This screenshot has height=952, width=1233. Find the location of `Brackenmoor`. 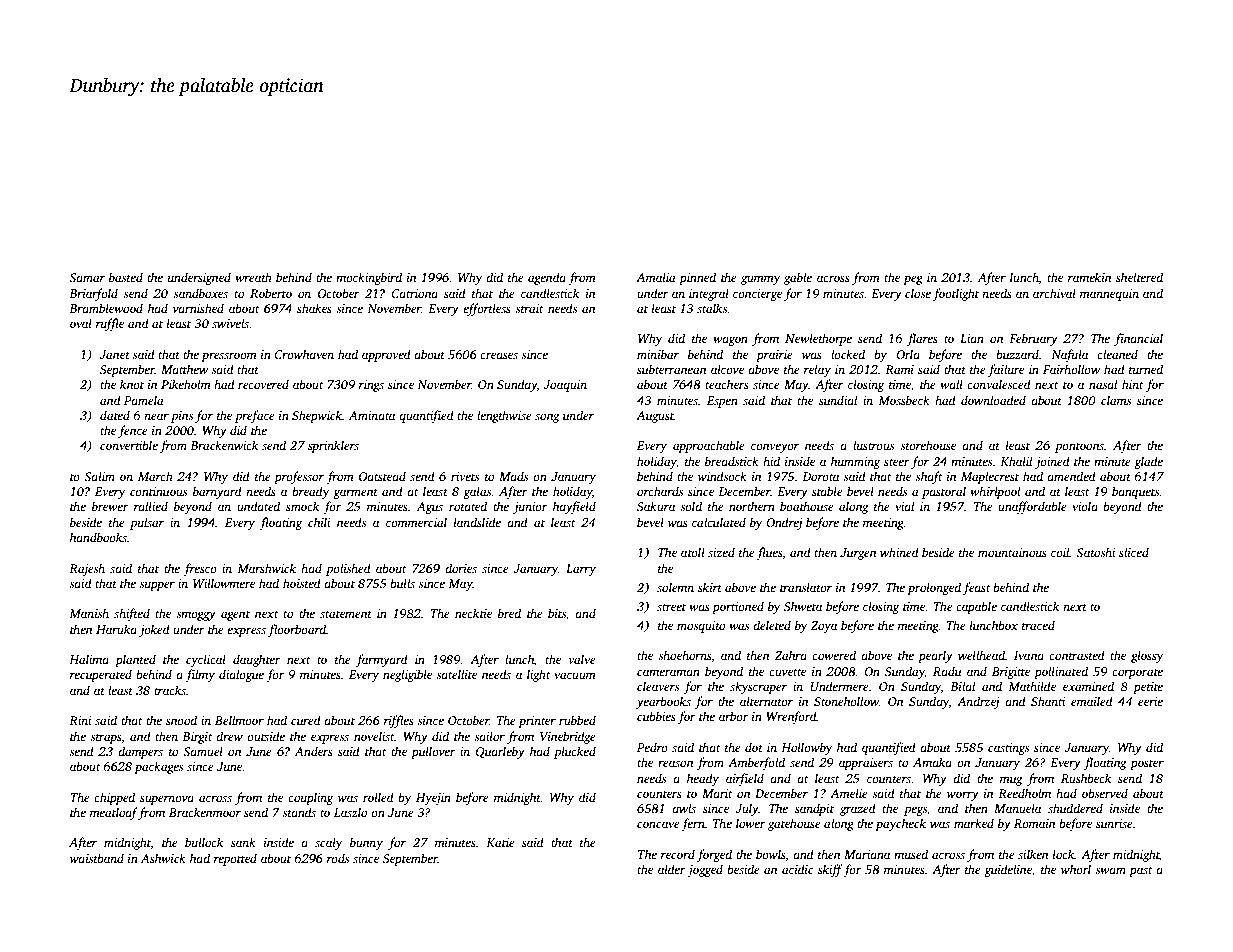

Brackenmoor is located at coordinates (205, 812).
